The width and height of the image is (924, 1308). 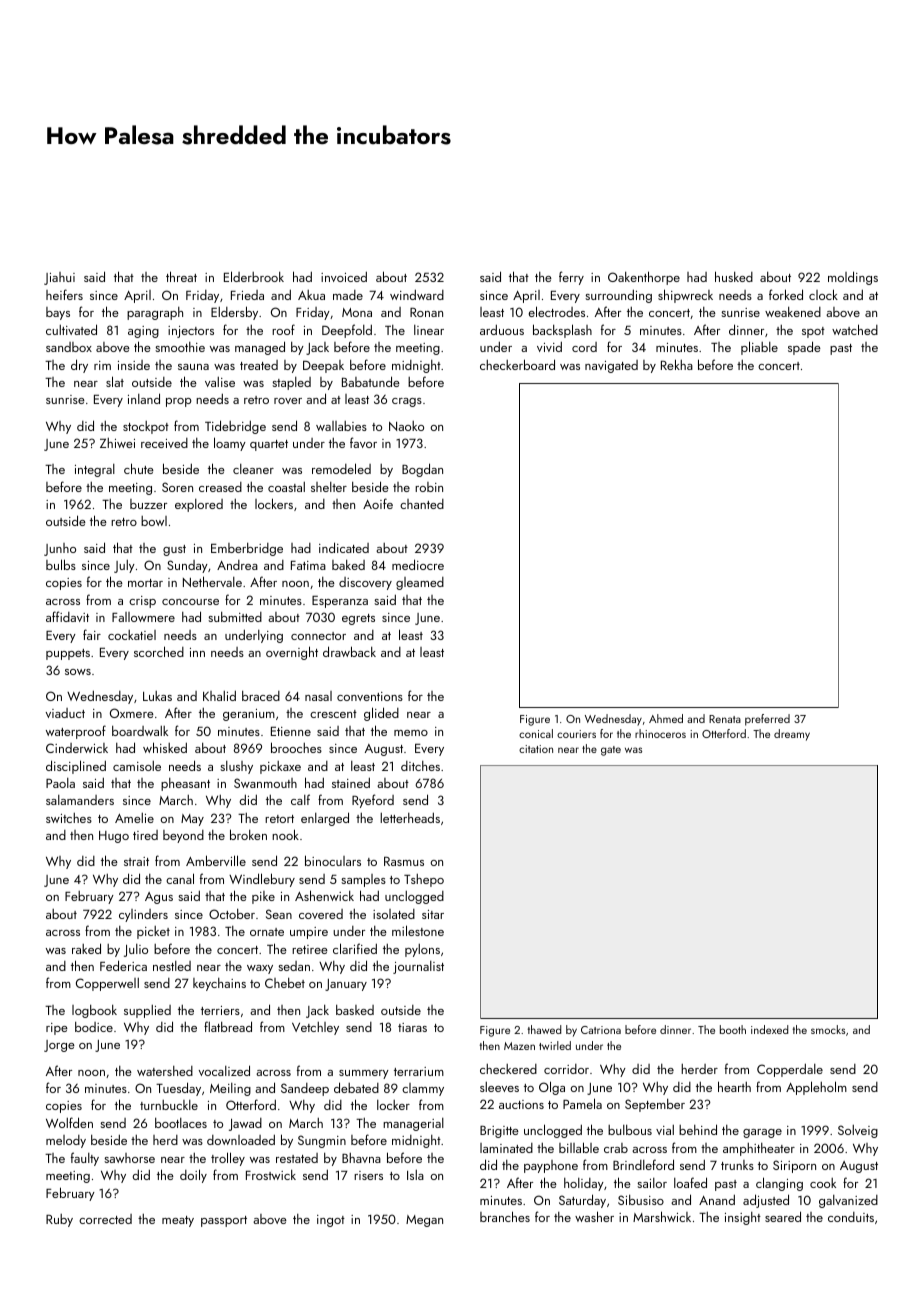 I want to click on scorched, so click(x=159, y=651).
